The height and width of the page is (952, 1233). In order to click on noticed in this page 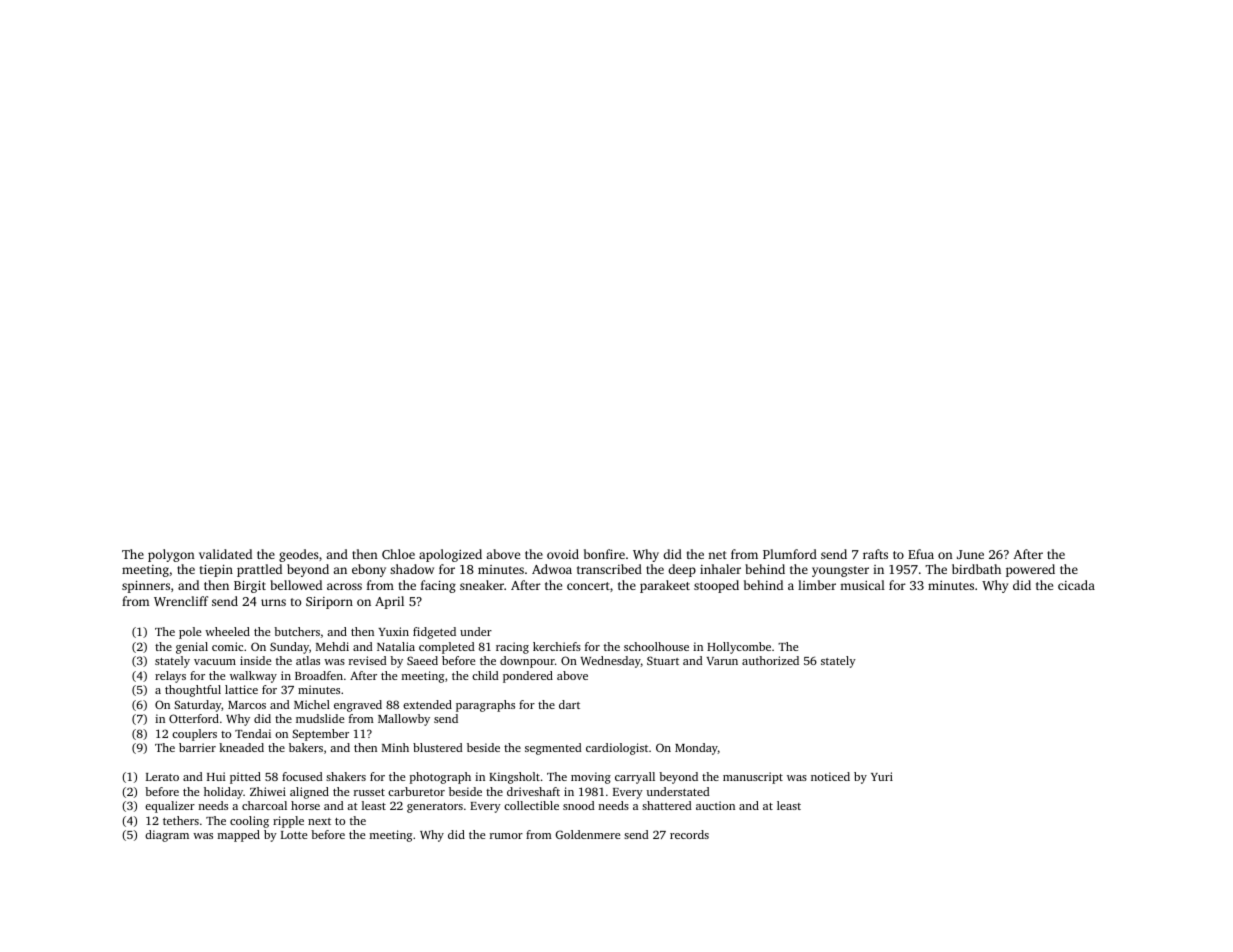, I will do `click(830, 776)`.
